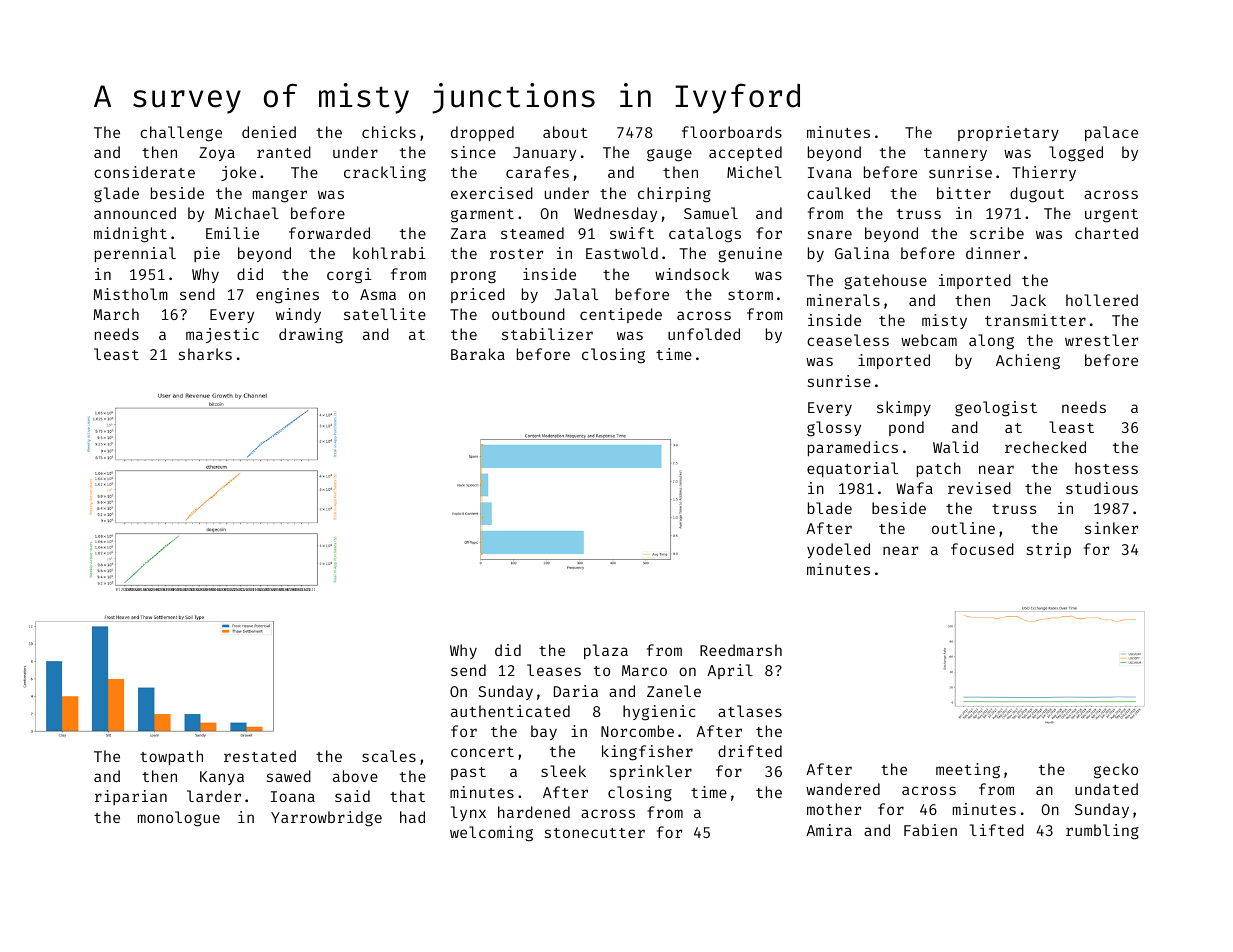 This image has height=952, width=1233. I want to click on challenge, so click(181, 134).
